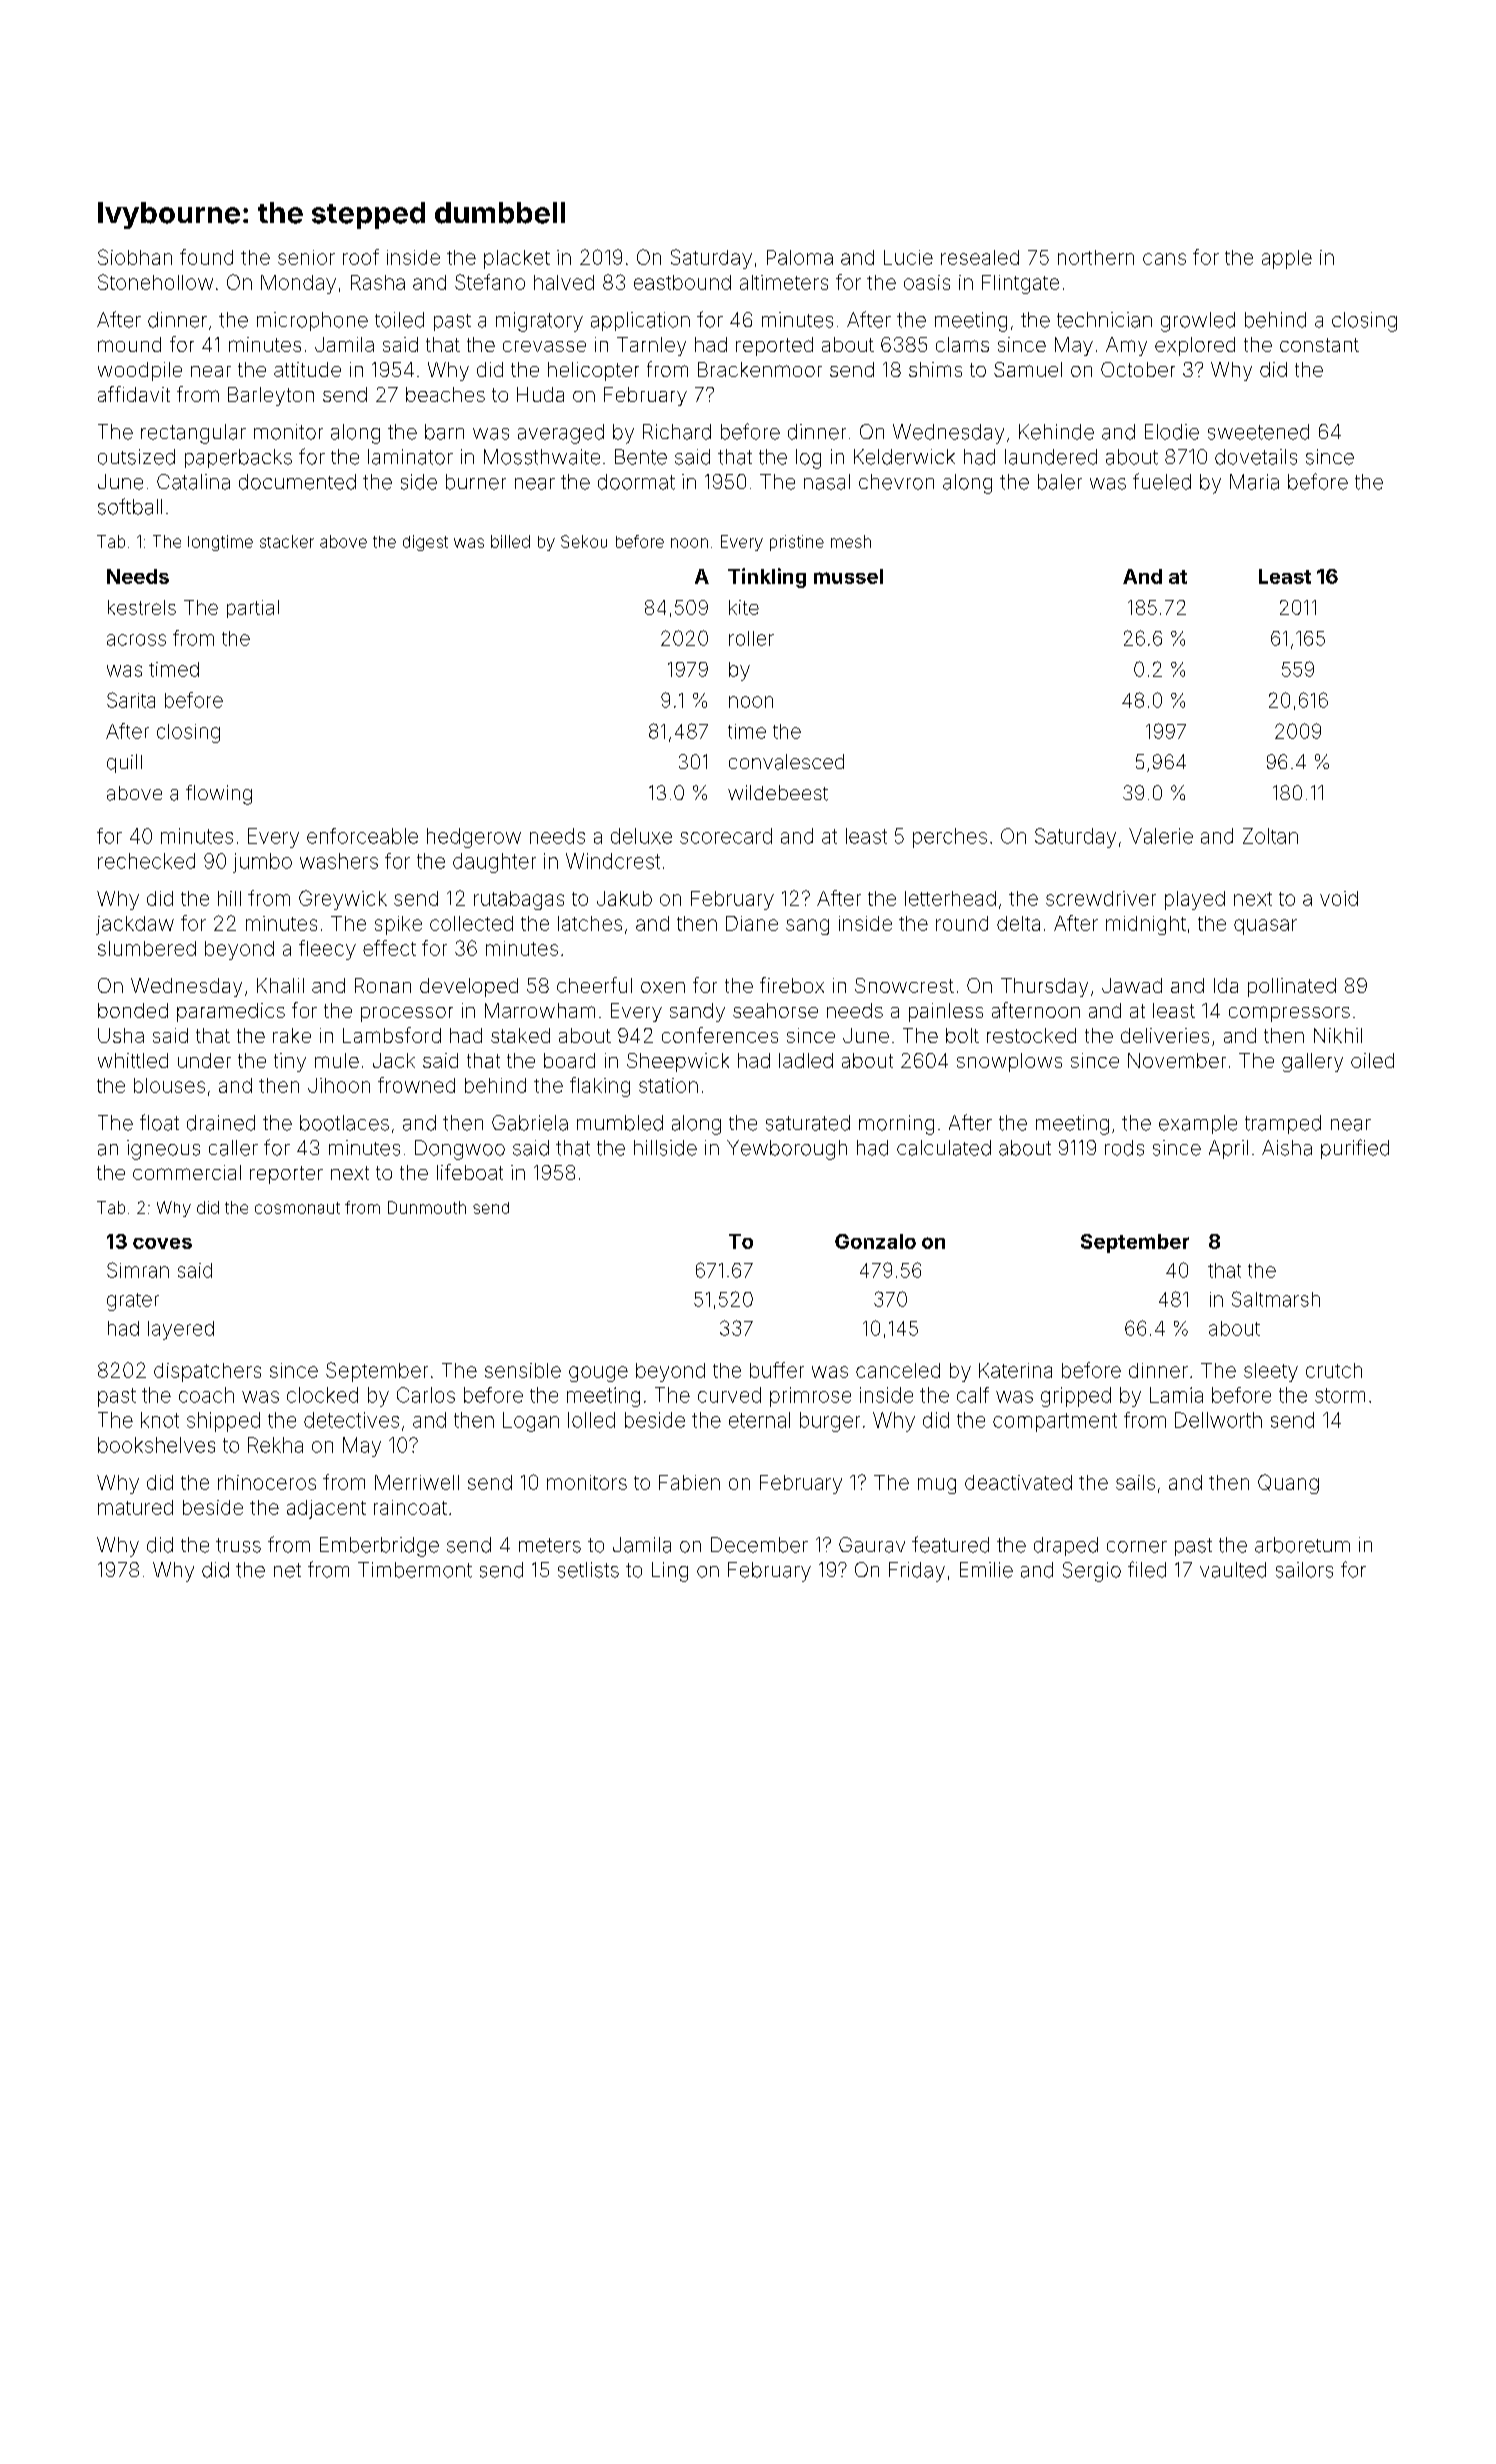 This screenshot has height=2464, width=1496. Describe the element at coordinates (1124, 1148) in the screenshot. I see `rods` at that location.
